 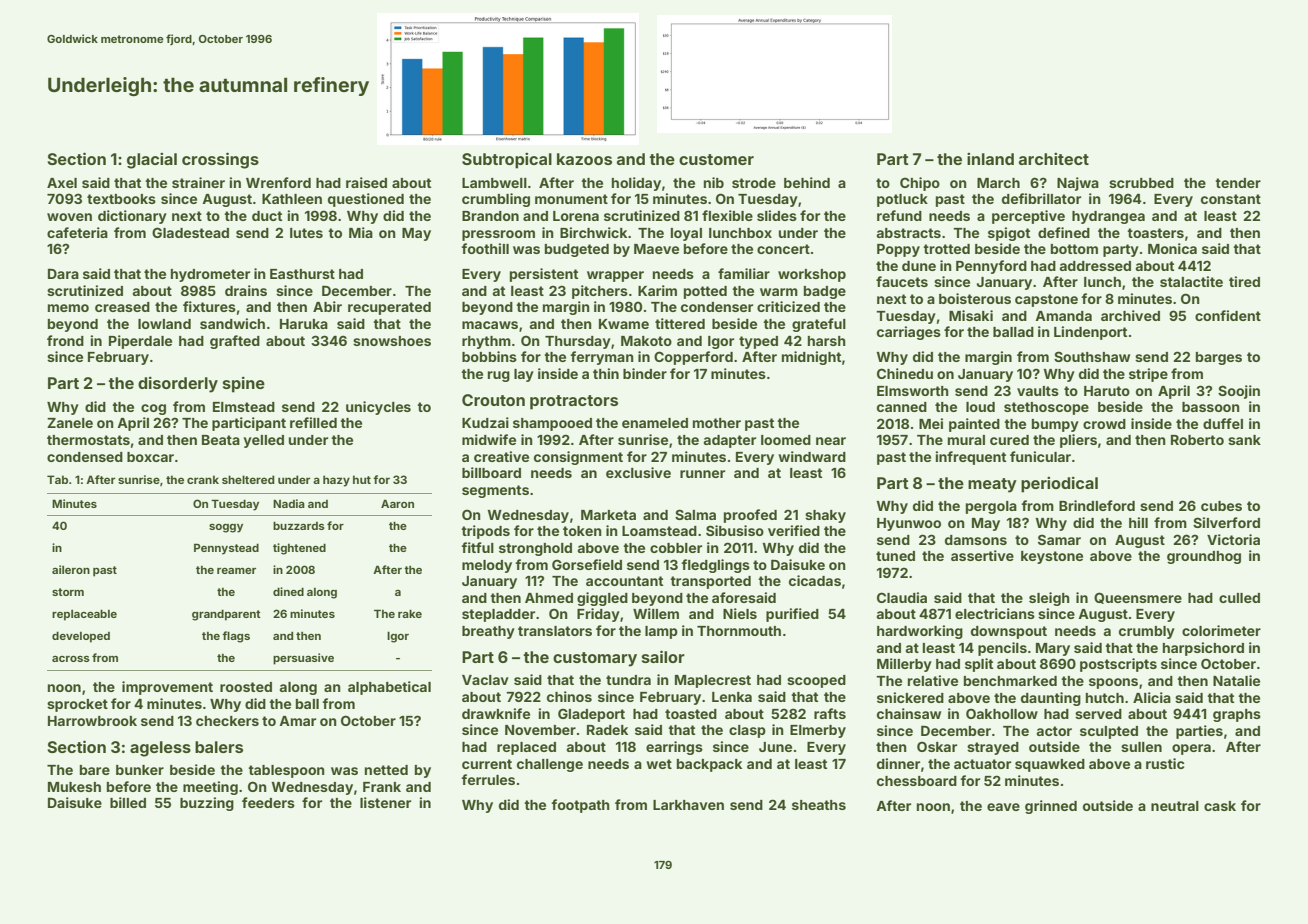 I want to click on Chinedu, so click(x=905, y=373).
